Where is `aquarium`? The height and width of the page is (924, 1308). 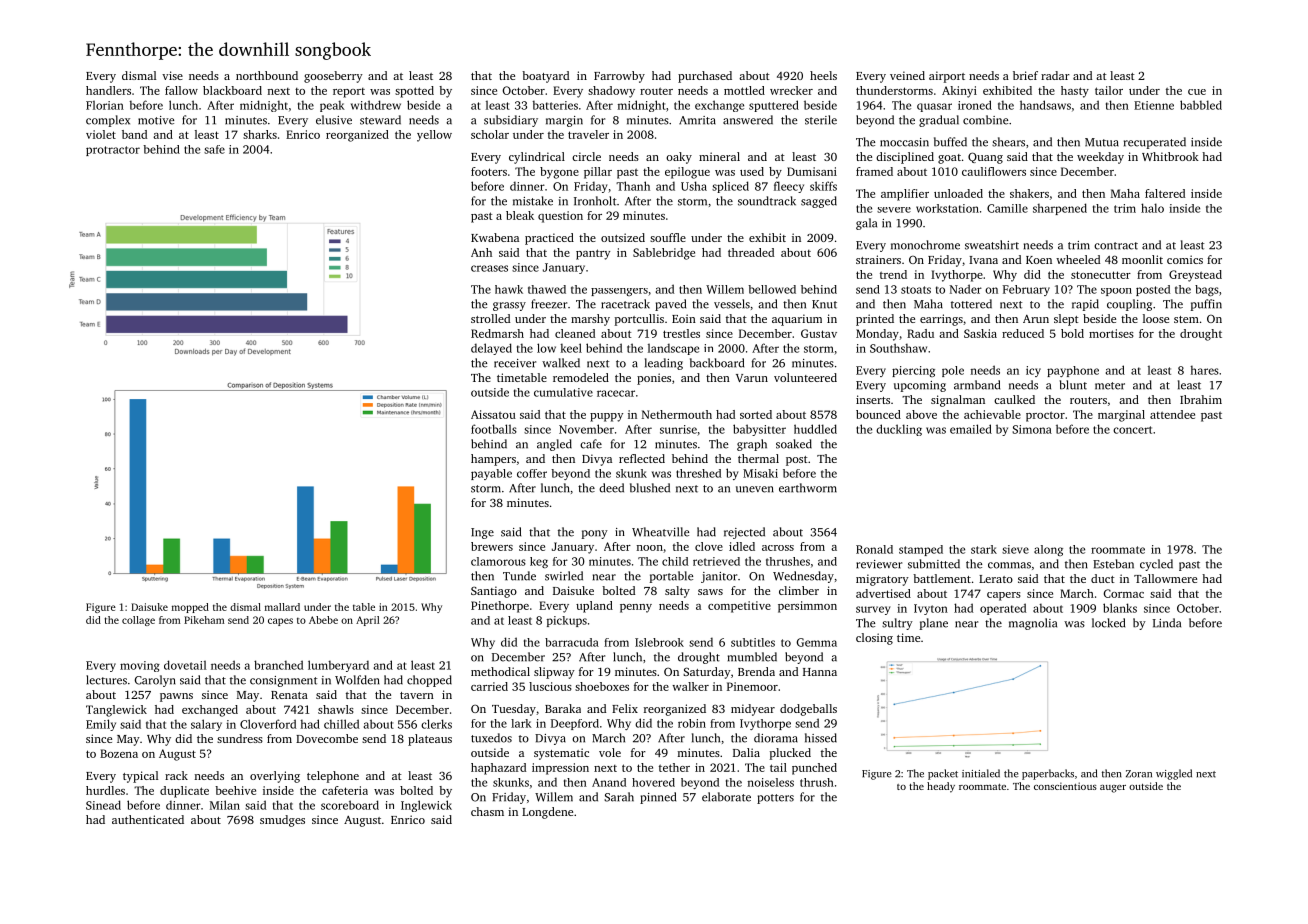 aquarium is located at coordinates (797, 320).
